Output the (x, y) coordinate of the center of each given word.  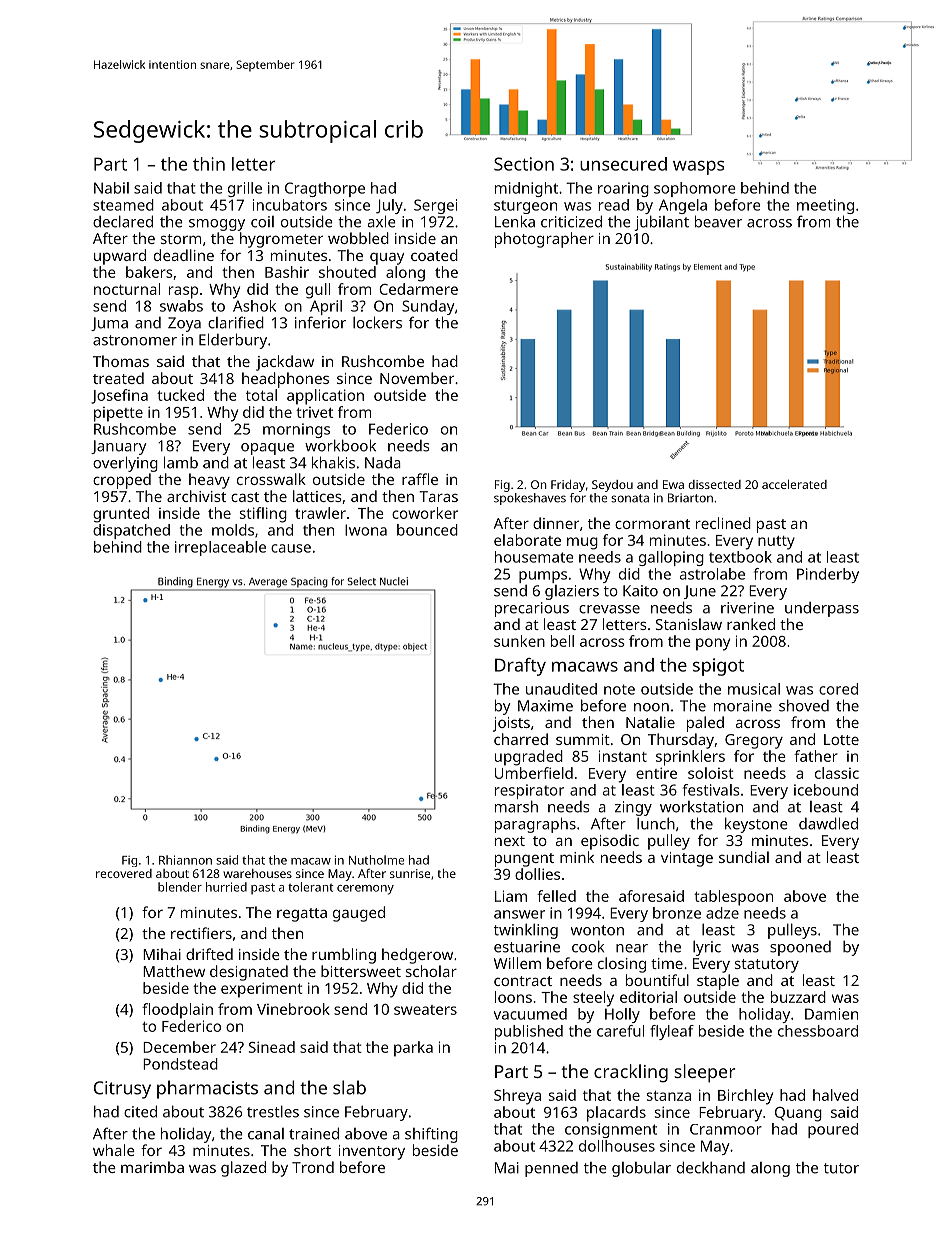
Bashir (287, 272)
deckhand (711, 1167)
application (325, 397)
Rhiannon (185, 860)
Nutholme (376, 860)
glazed (243, 1169)
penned (551, 1169)
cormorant (652, 524)
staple (718, 982)
